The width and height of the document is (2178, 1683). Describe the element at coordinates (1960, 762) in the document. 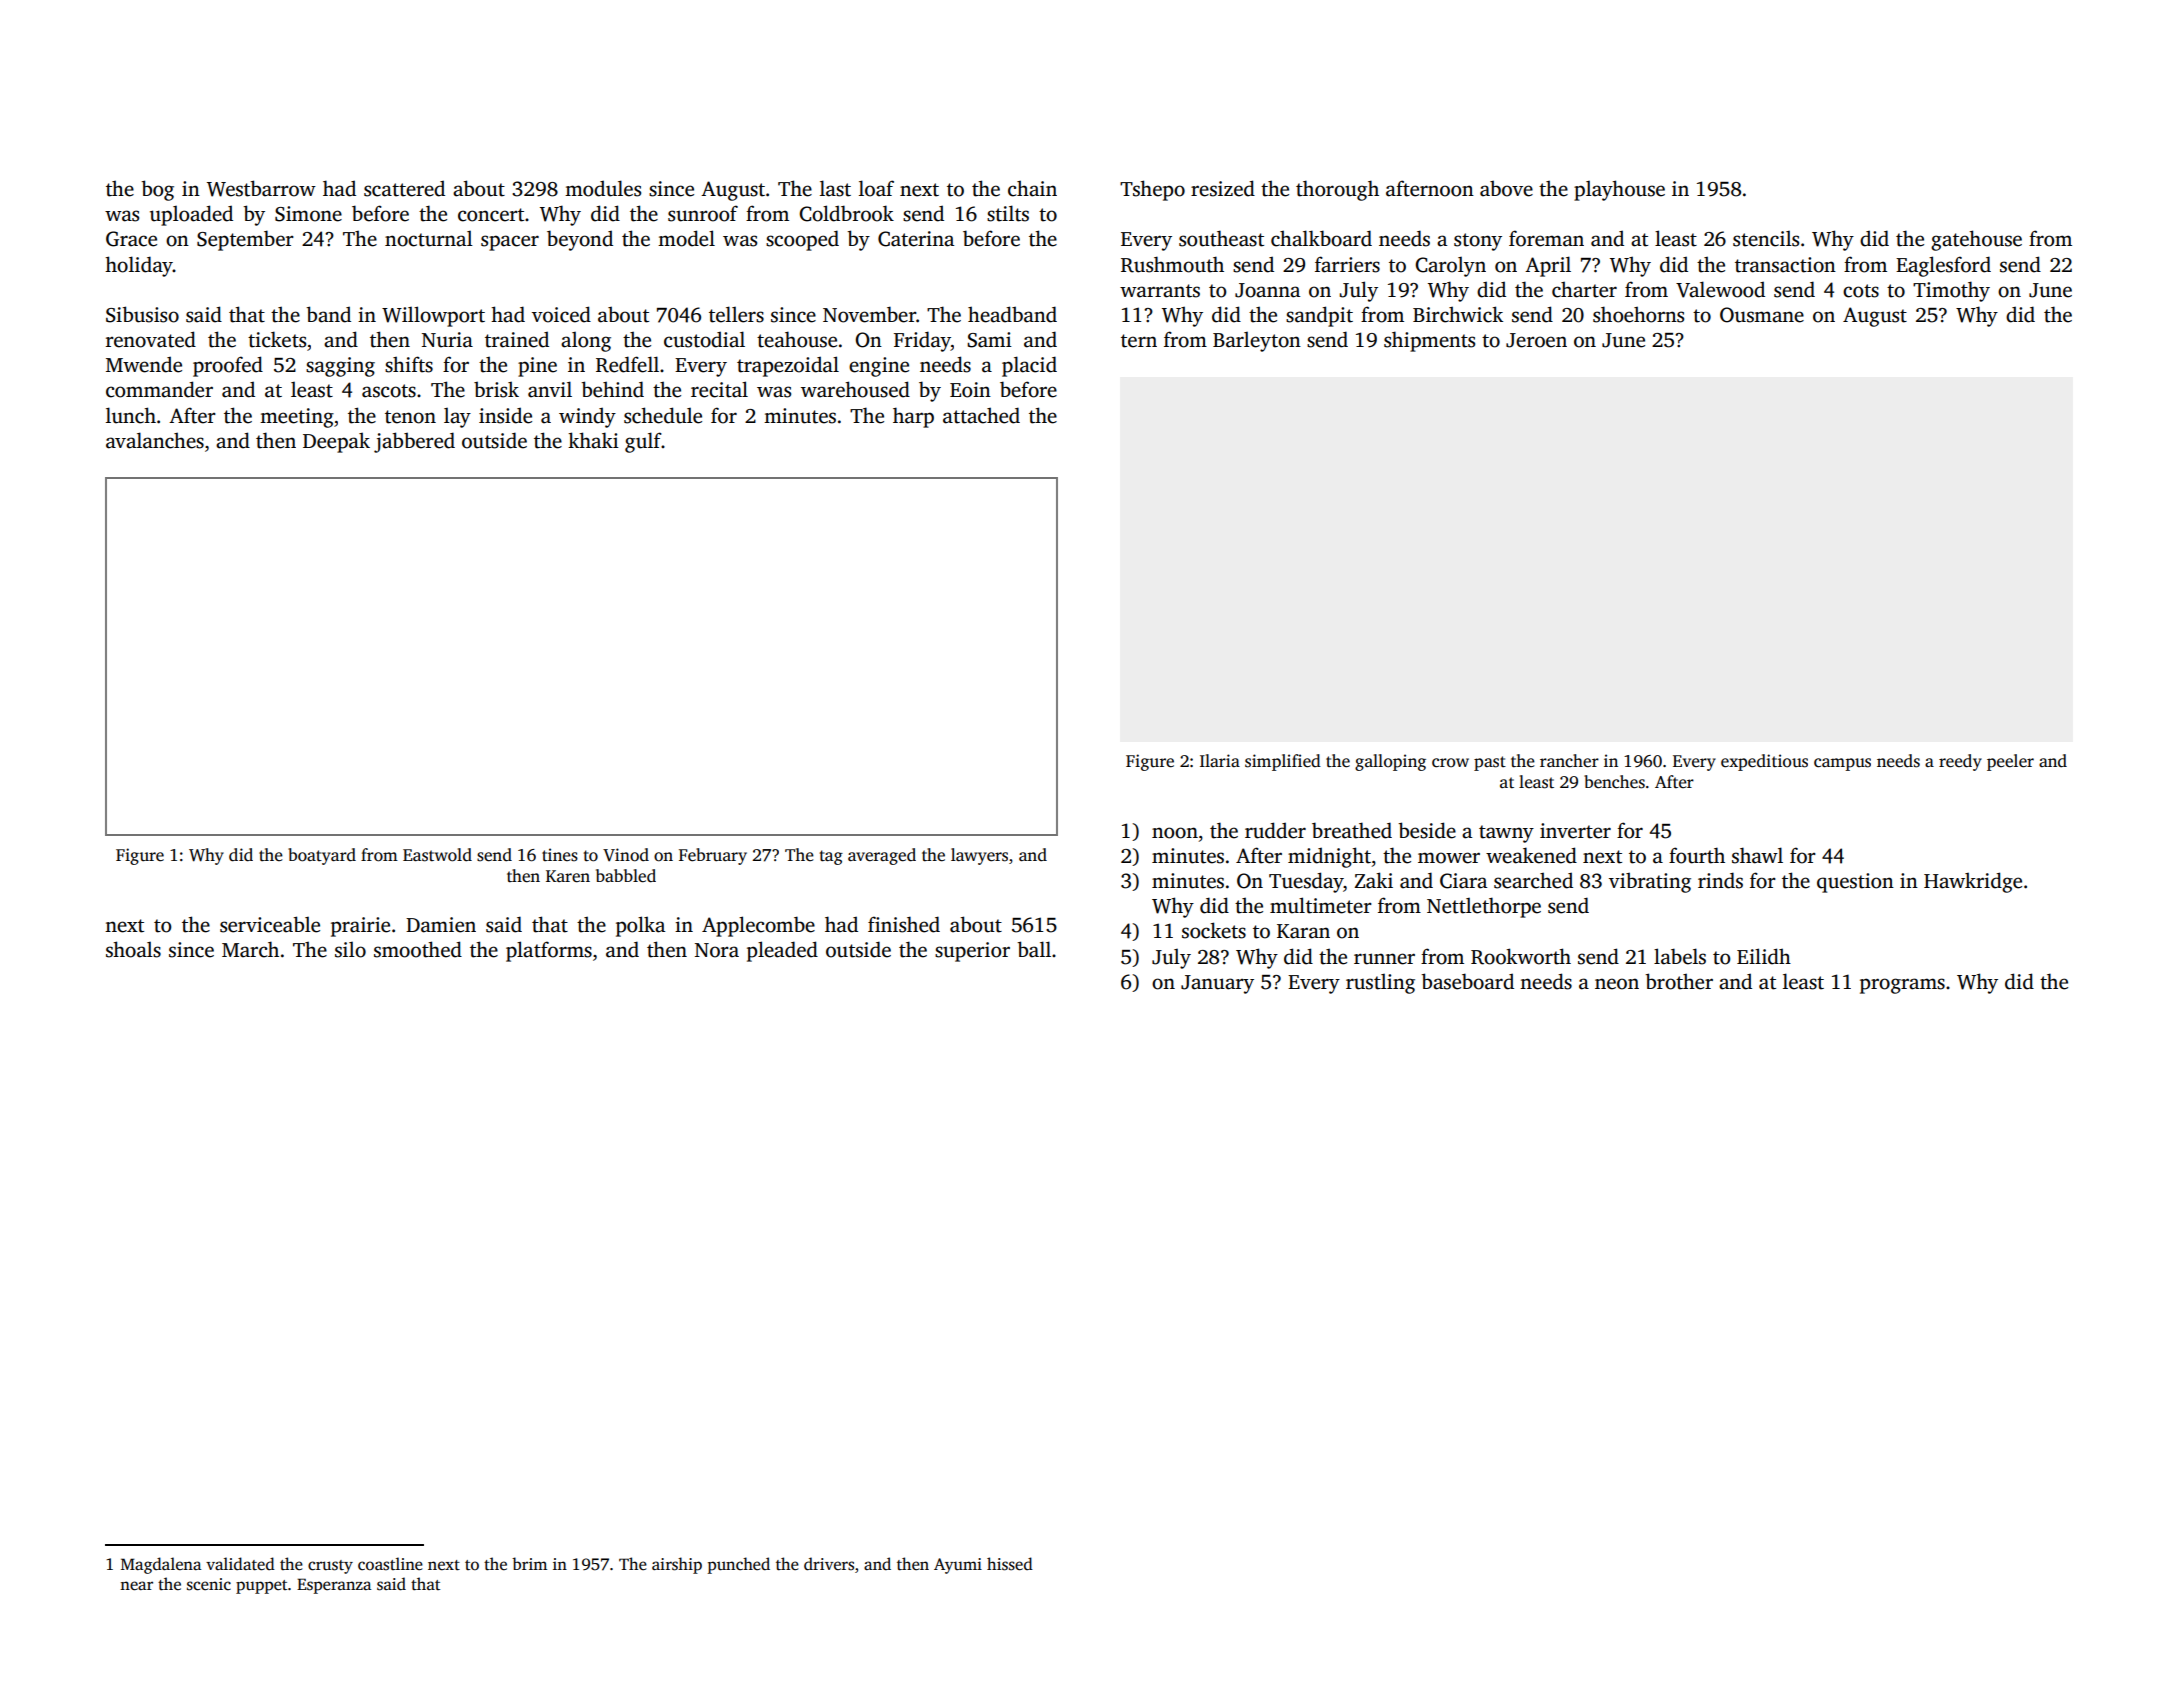

I see `reedy` at that location.
